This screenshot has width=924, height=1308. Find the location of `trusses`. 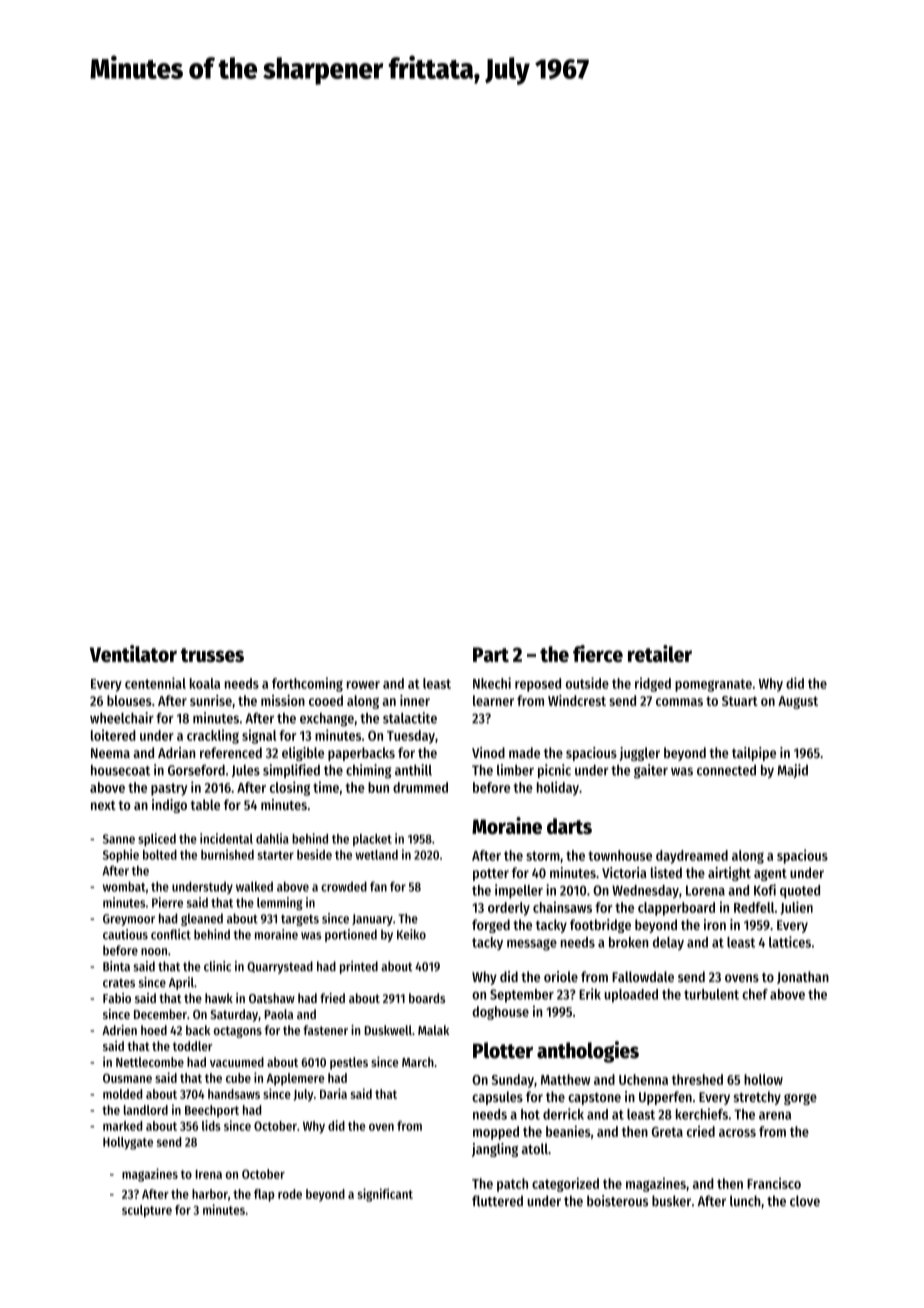

trusses is located at coordinates (212, 655).
